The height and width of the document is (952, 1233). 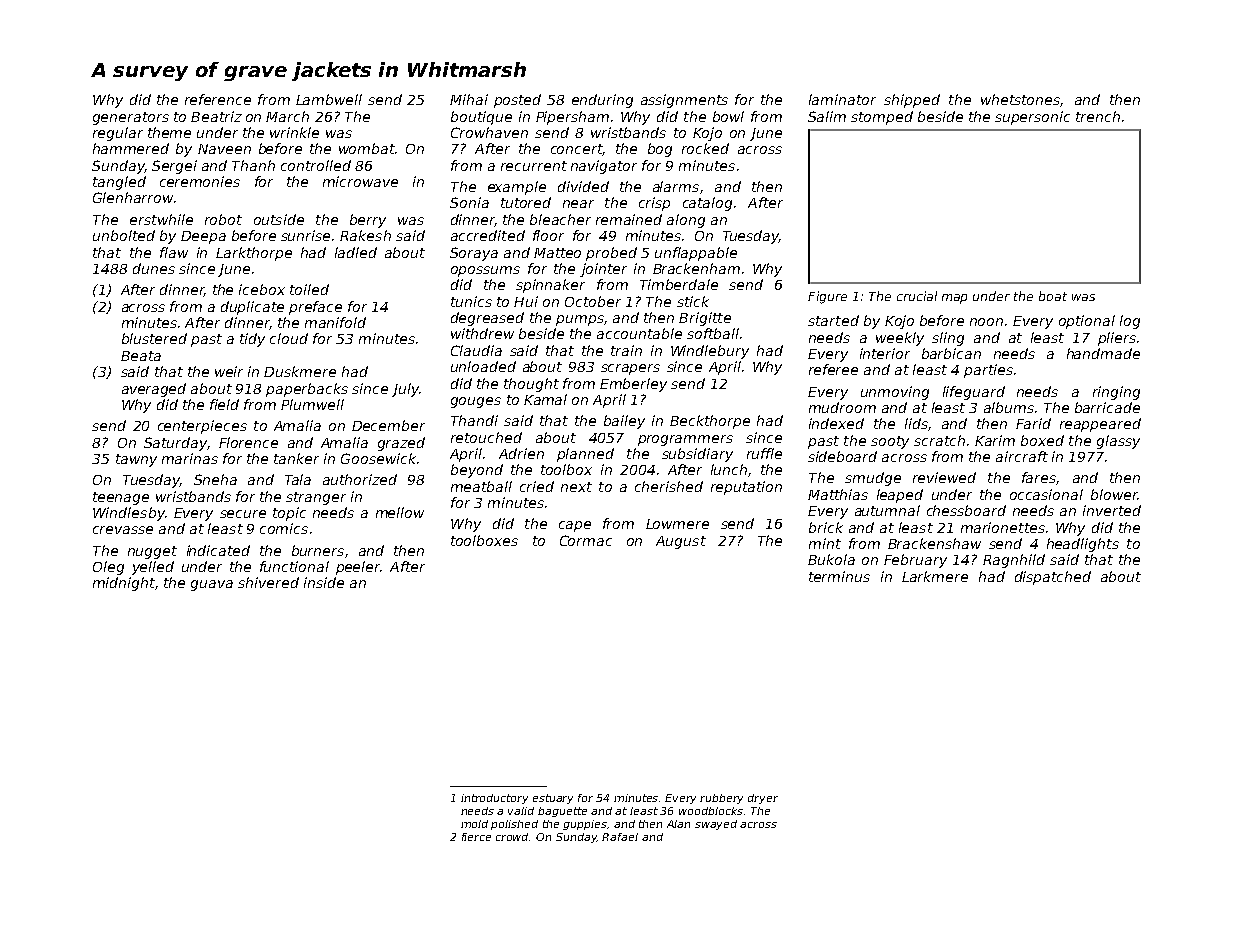 What do you see at coordinates (108, 568) in the document?
I see `Oleg` at bounding box center [108, 568].
